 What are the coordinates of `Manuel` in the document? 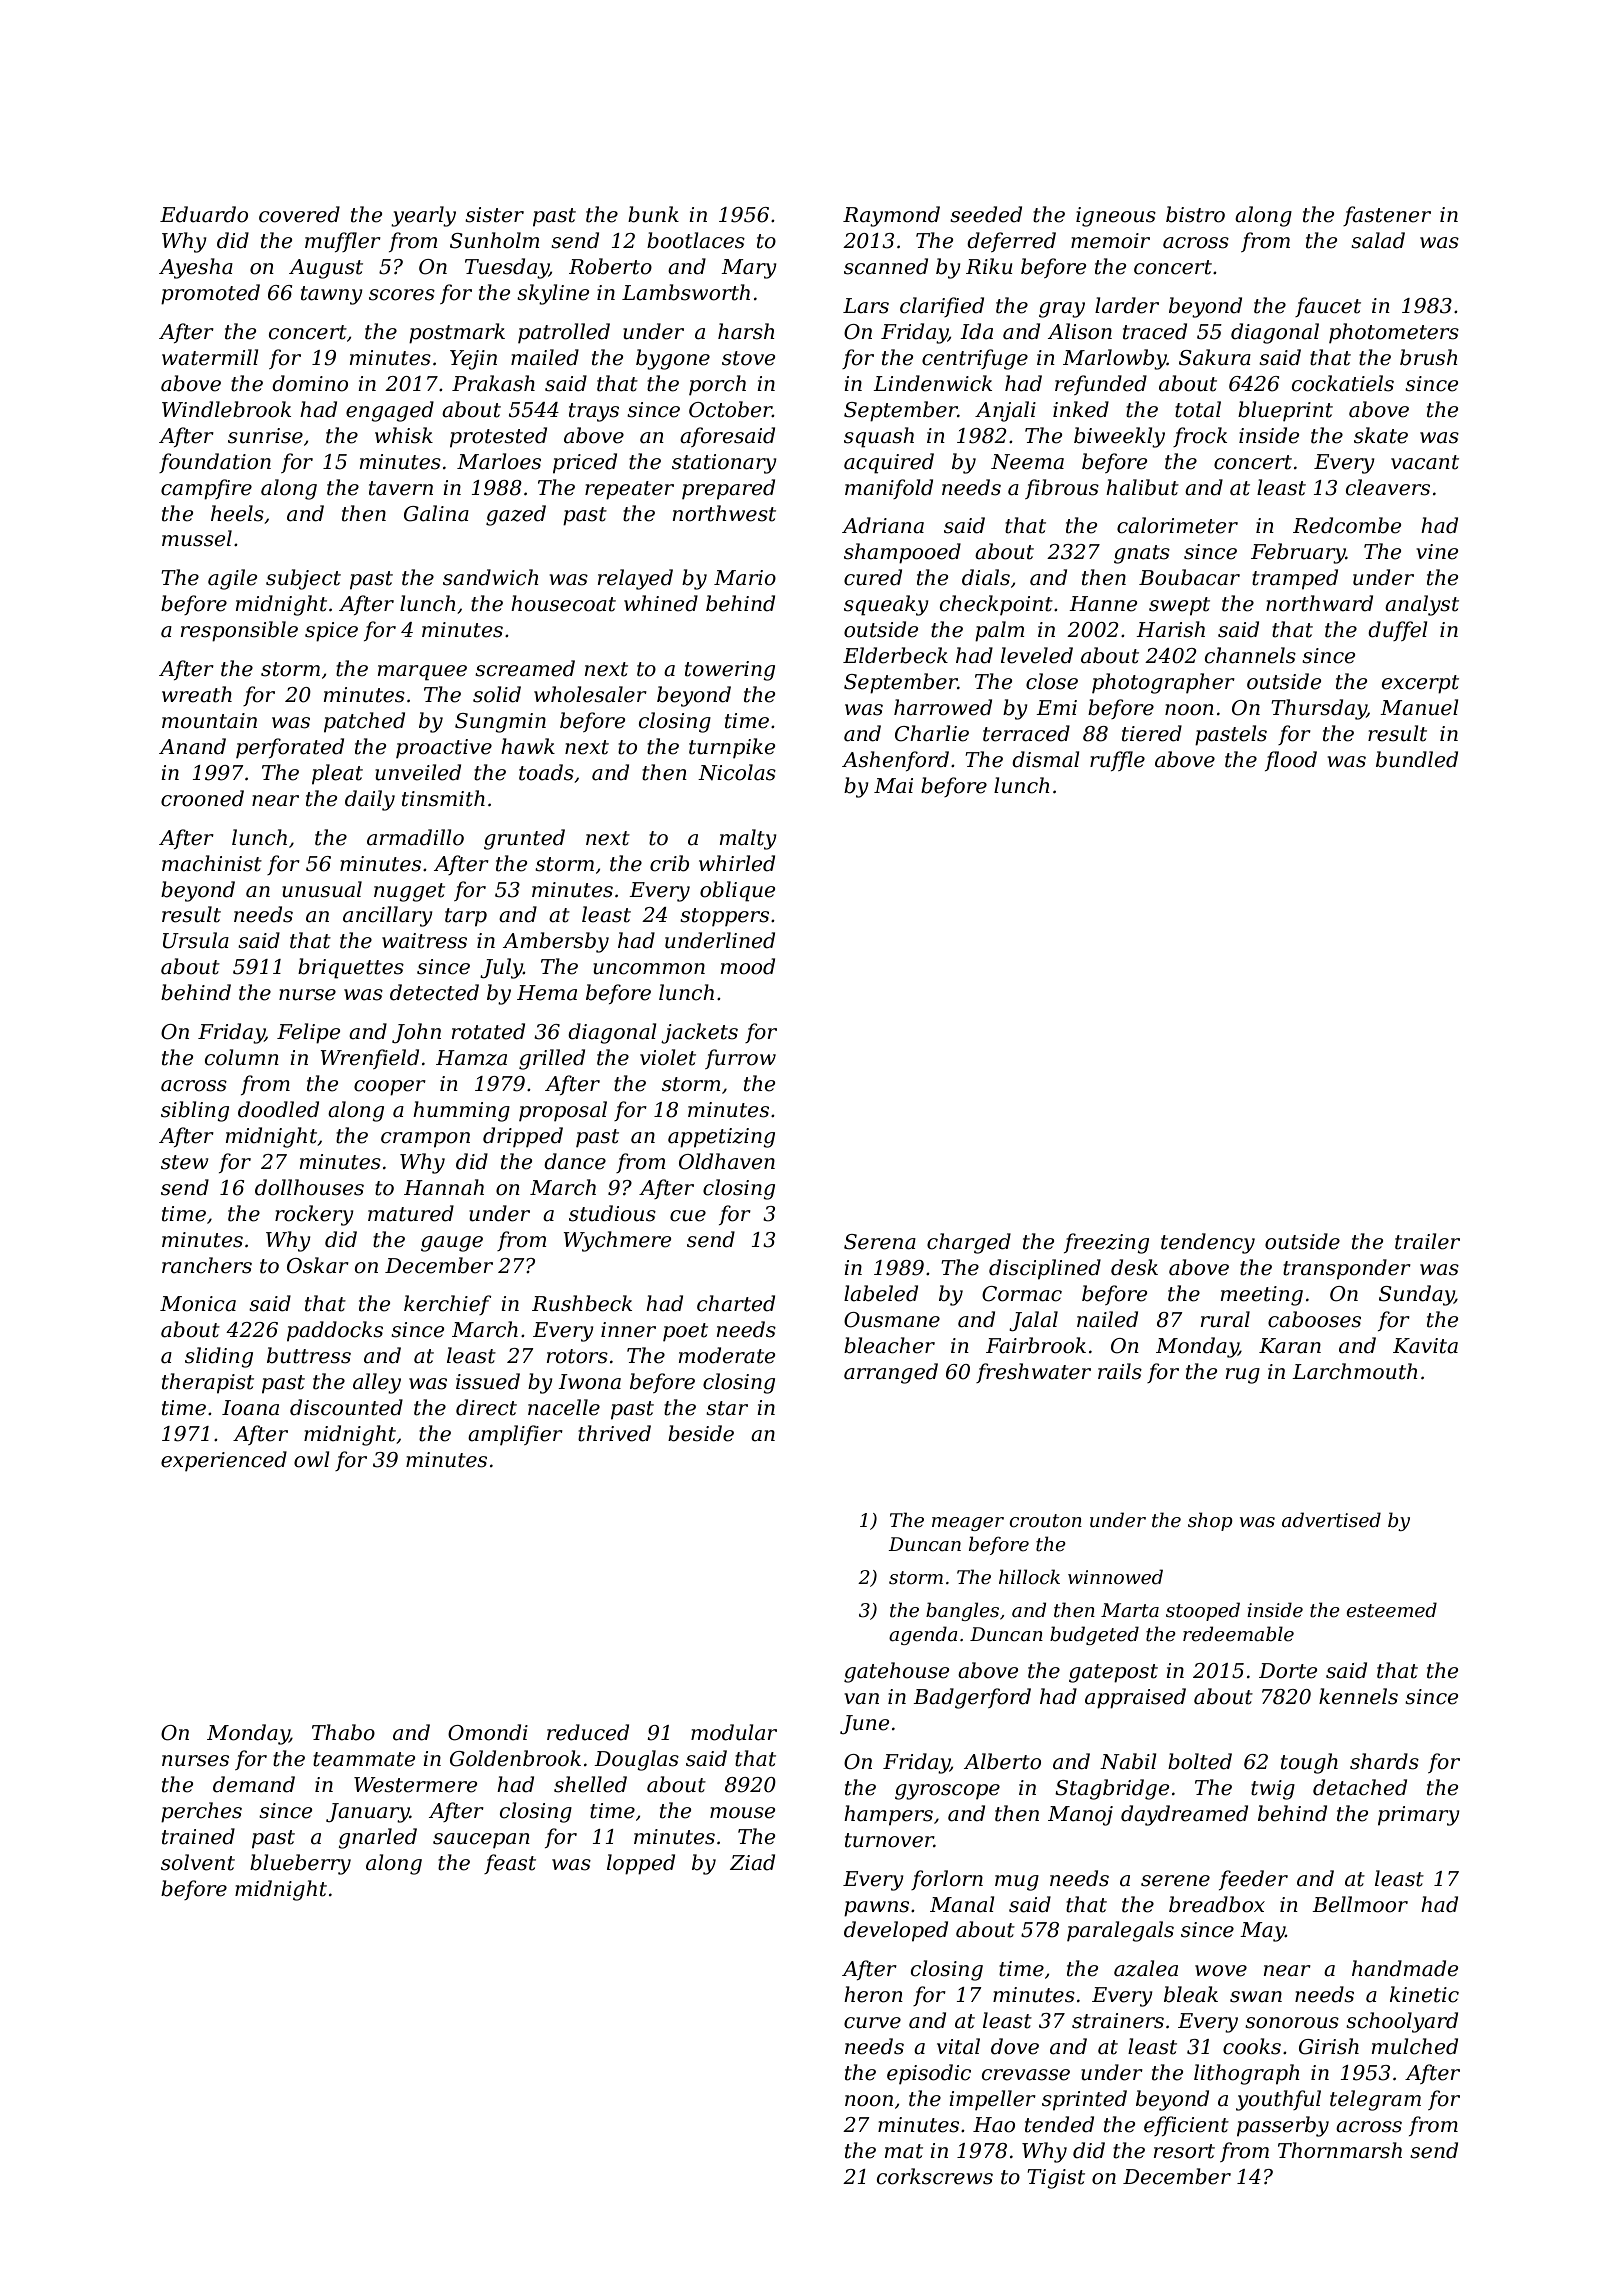 It's located at (1419, 707).
